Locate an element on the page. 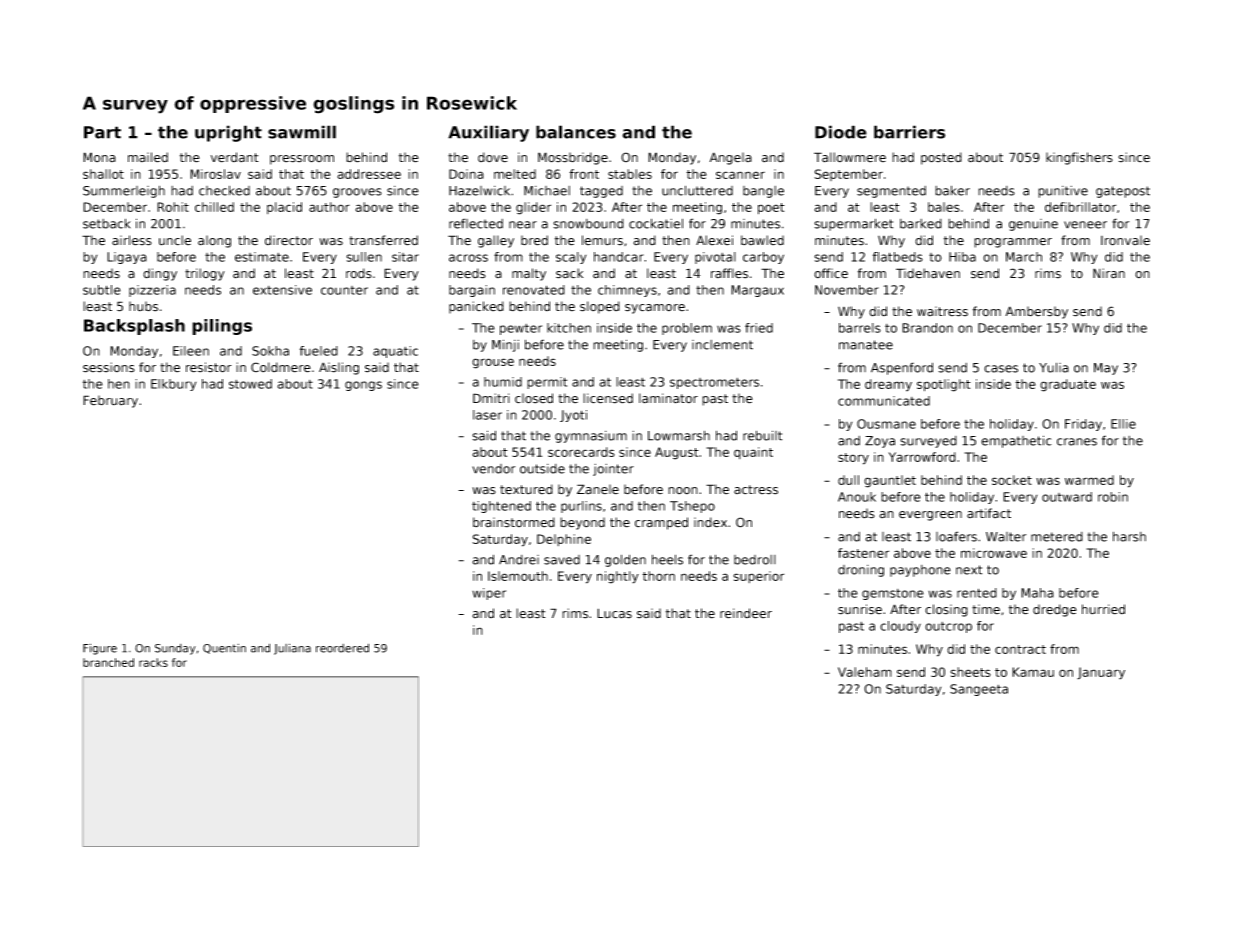 The width and height of the document is (1233, 952). grouse is located at coordinates (493, 363).
